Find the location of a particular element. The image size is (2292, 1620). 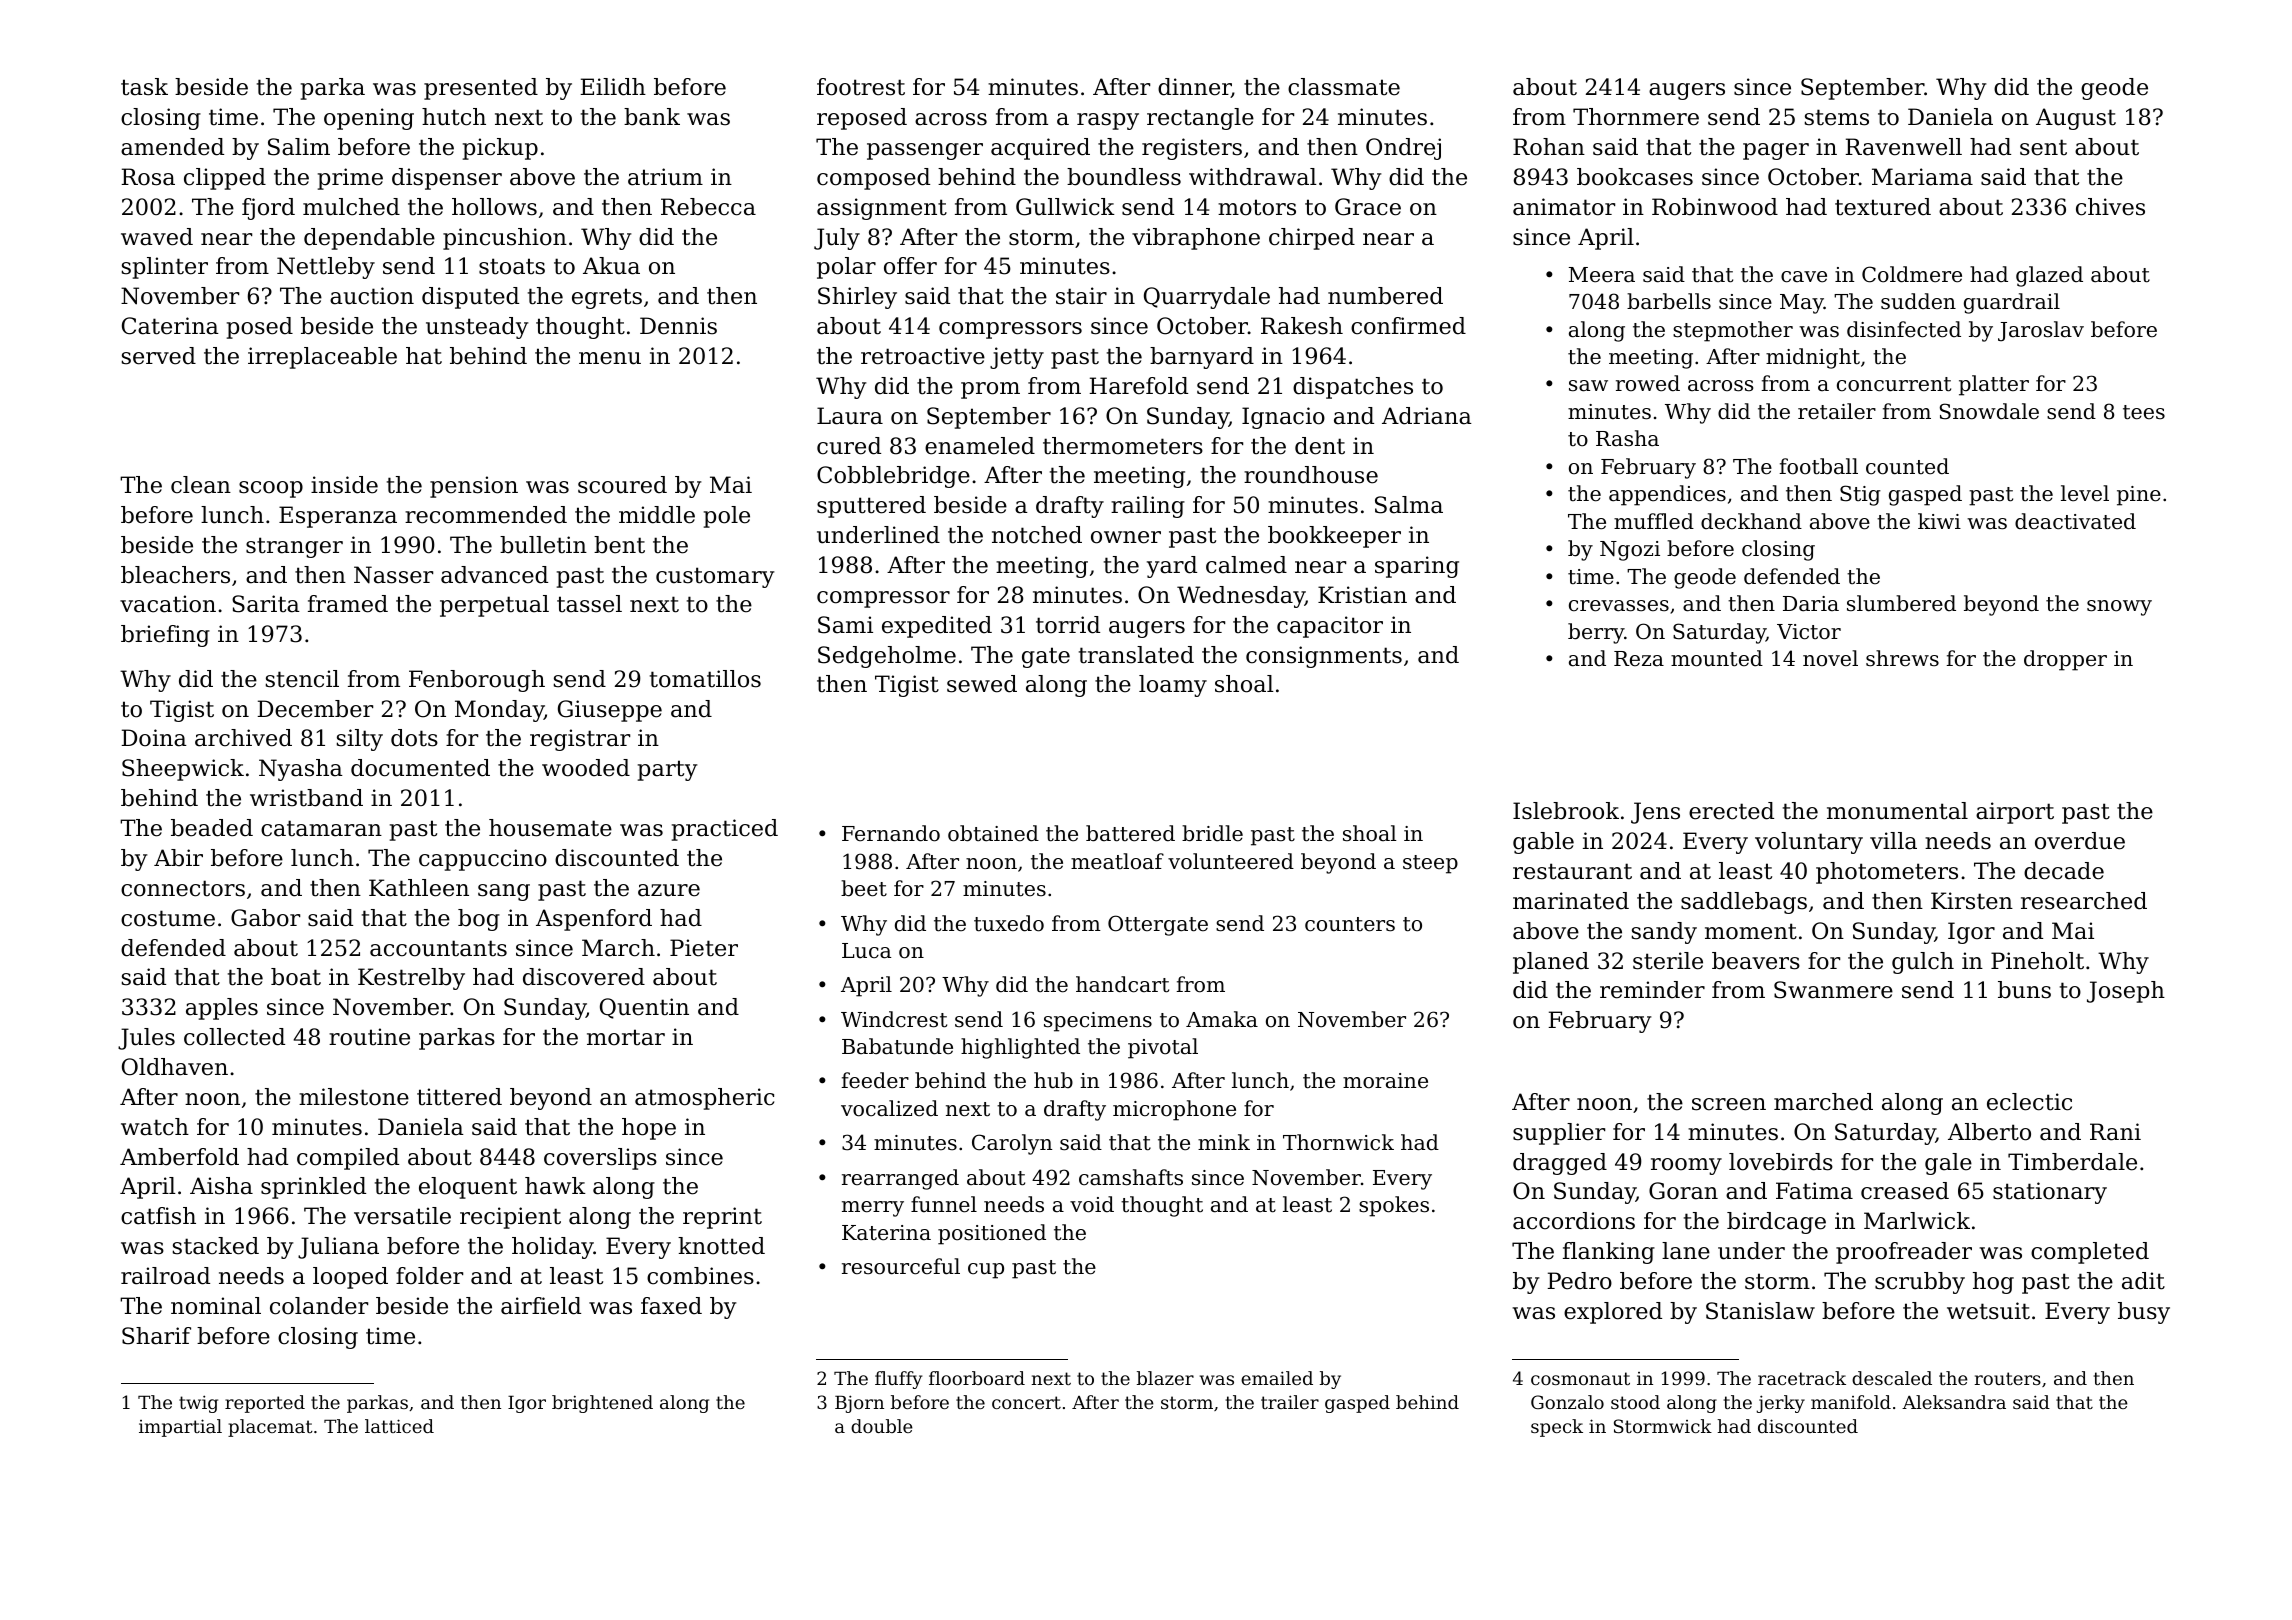

Jaroslav is located at coordinates (2041, 331).
